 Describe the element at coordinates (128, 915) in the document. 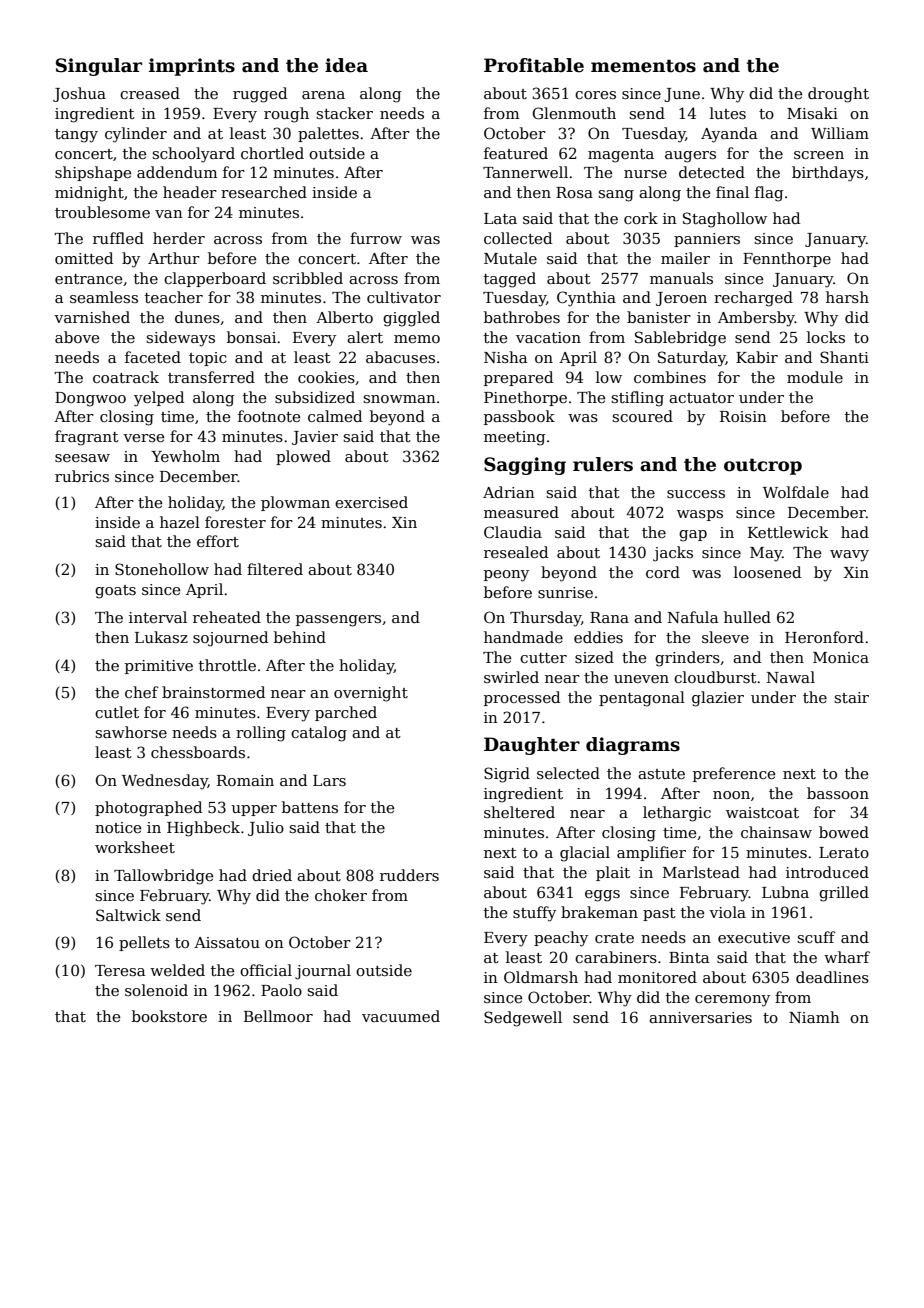

I see `Saltwick` at that location.
